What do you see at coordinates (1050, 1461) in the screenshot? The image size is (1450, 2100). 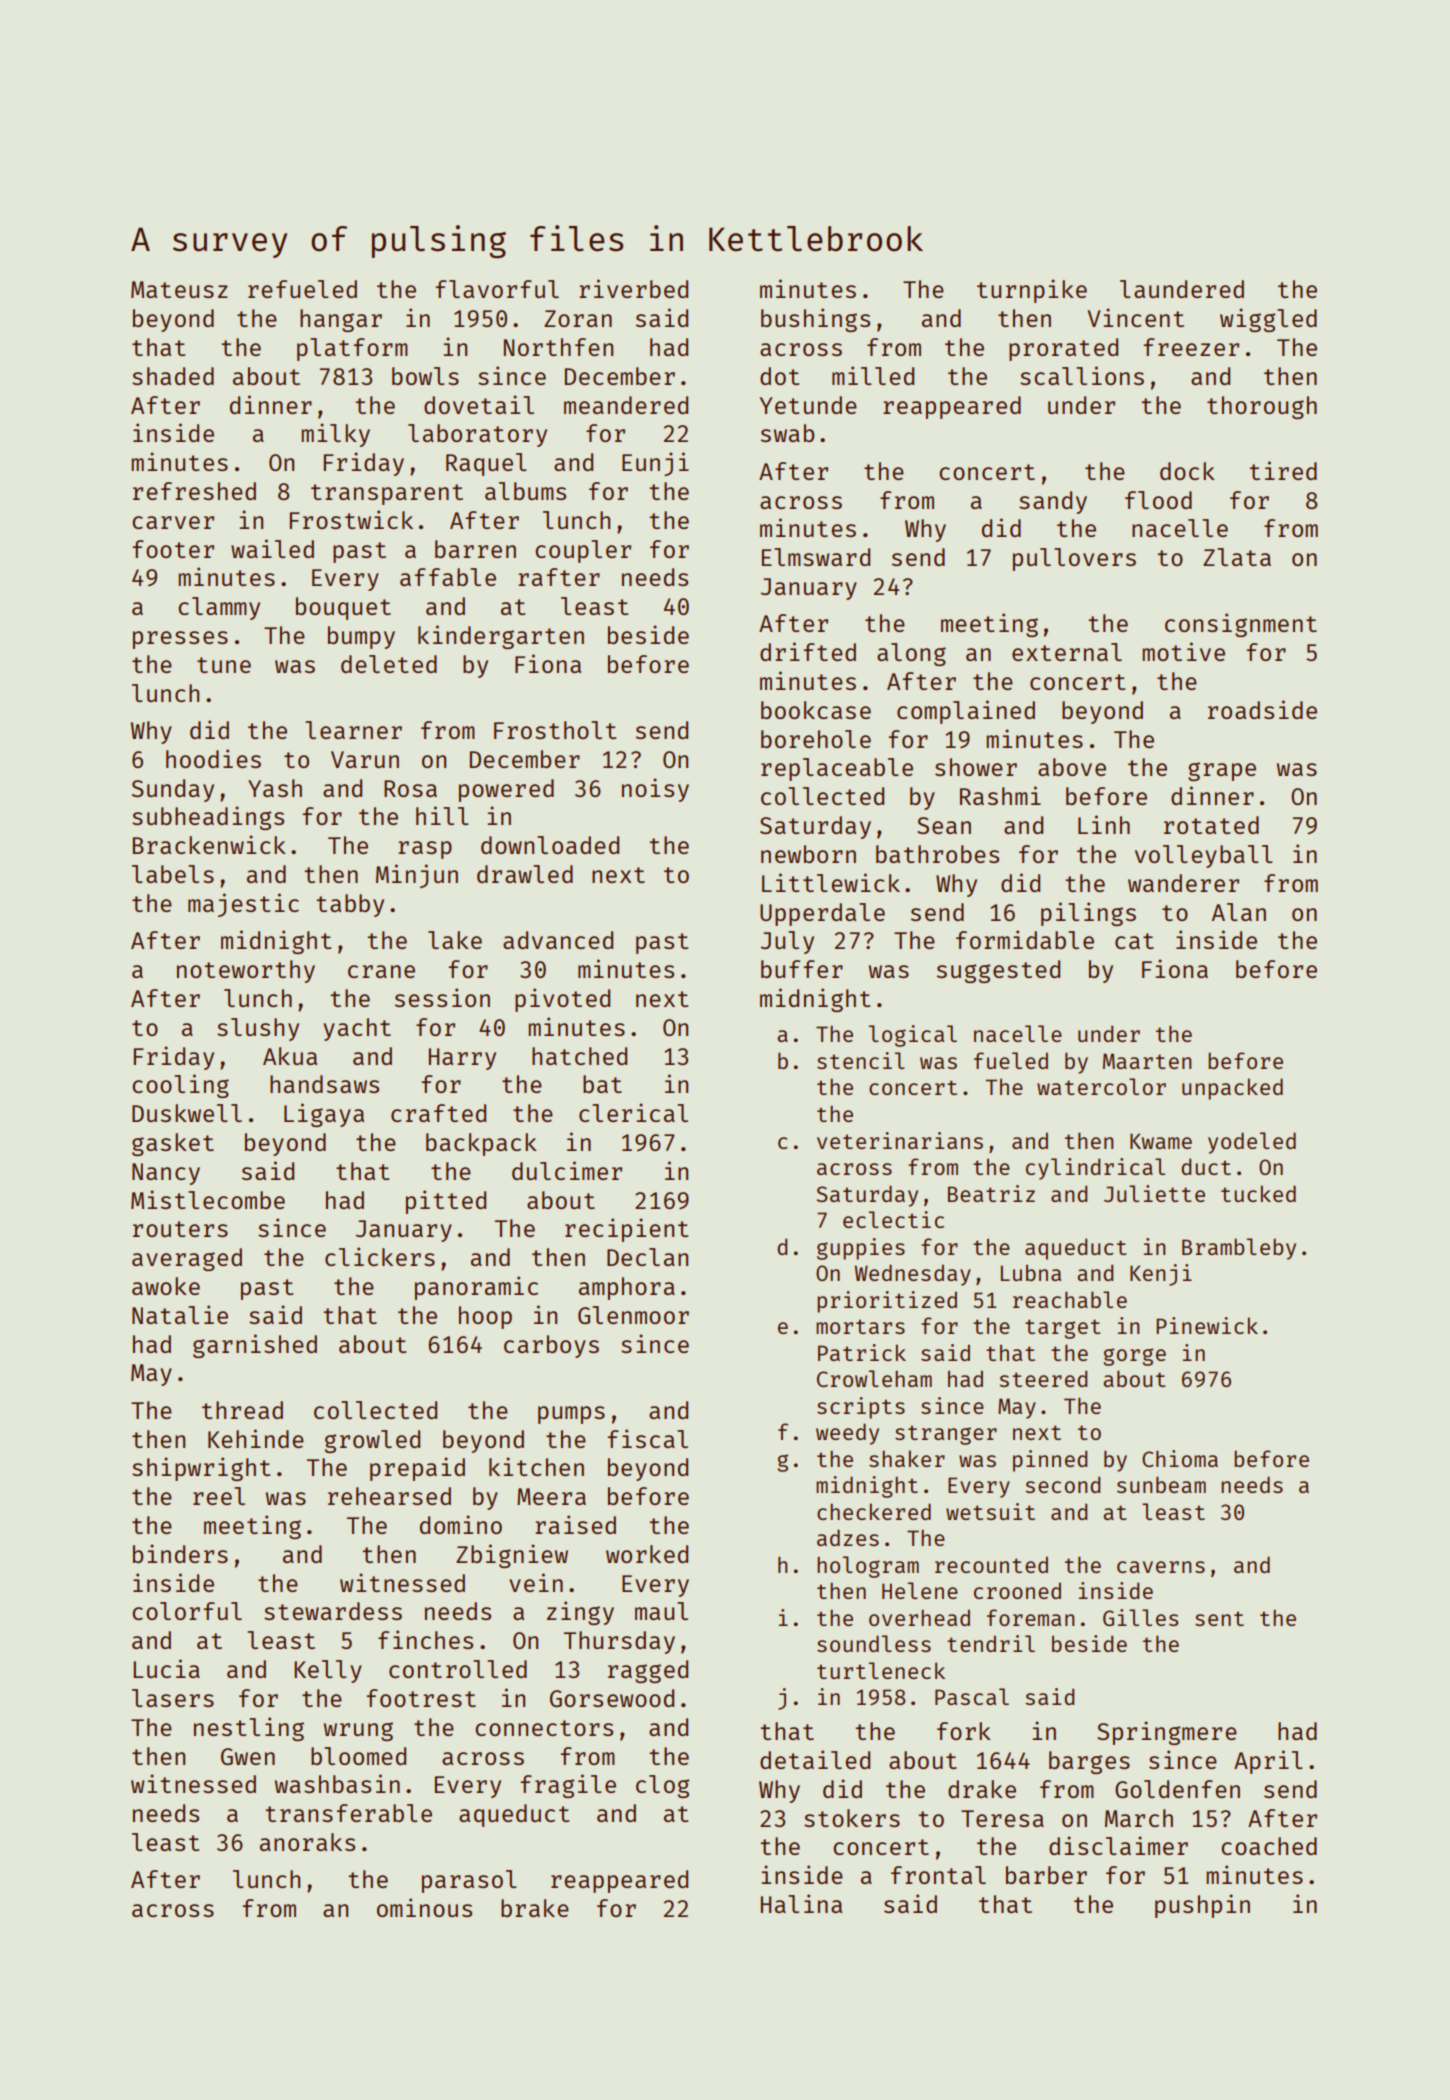 I see `pinned` at bounding box center [1050, 1461].
